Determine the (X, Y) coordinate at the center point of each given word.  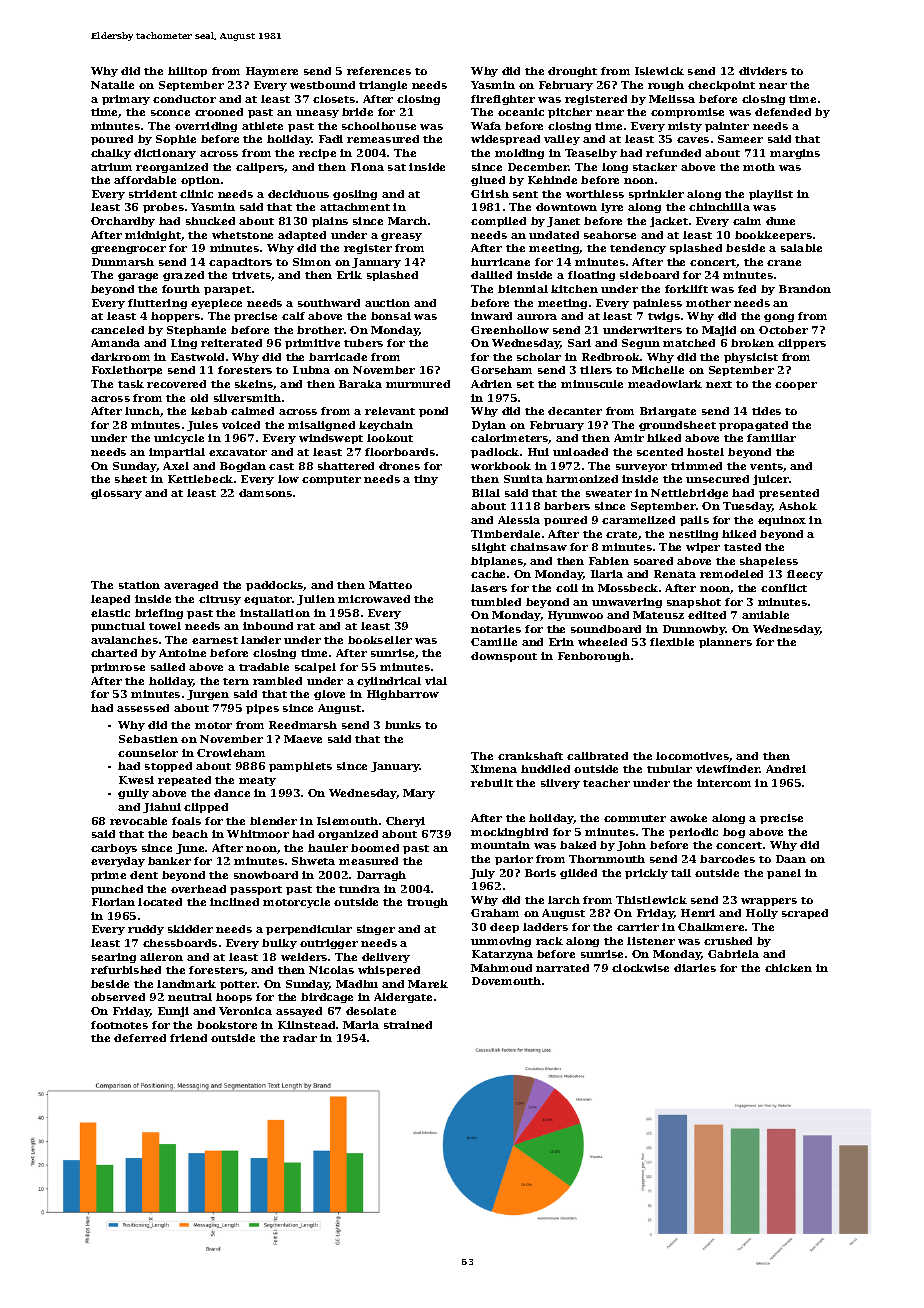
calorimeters (510, 439)
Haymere (272, 72)
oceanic (521, 112)
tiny (426, 480)
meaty (257, 781)
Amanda (115, 343)
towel (165, 626)
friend (188, 1038)
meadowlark (665, 384)
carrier (638, 927)
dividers (763, 71)
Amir (629, 438)
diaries (695, 968)
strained (408, 1025)
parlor (514, 860)
